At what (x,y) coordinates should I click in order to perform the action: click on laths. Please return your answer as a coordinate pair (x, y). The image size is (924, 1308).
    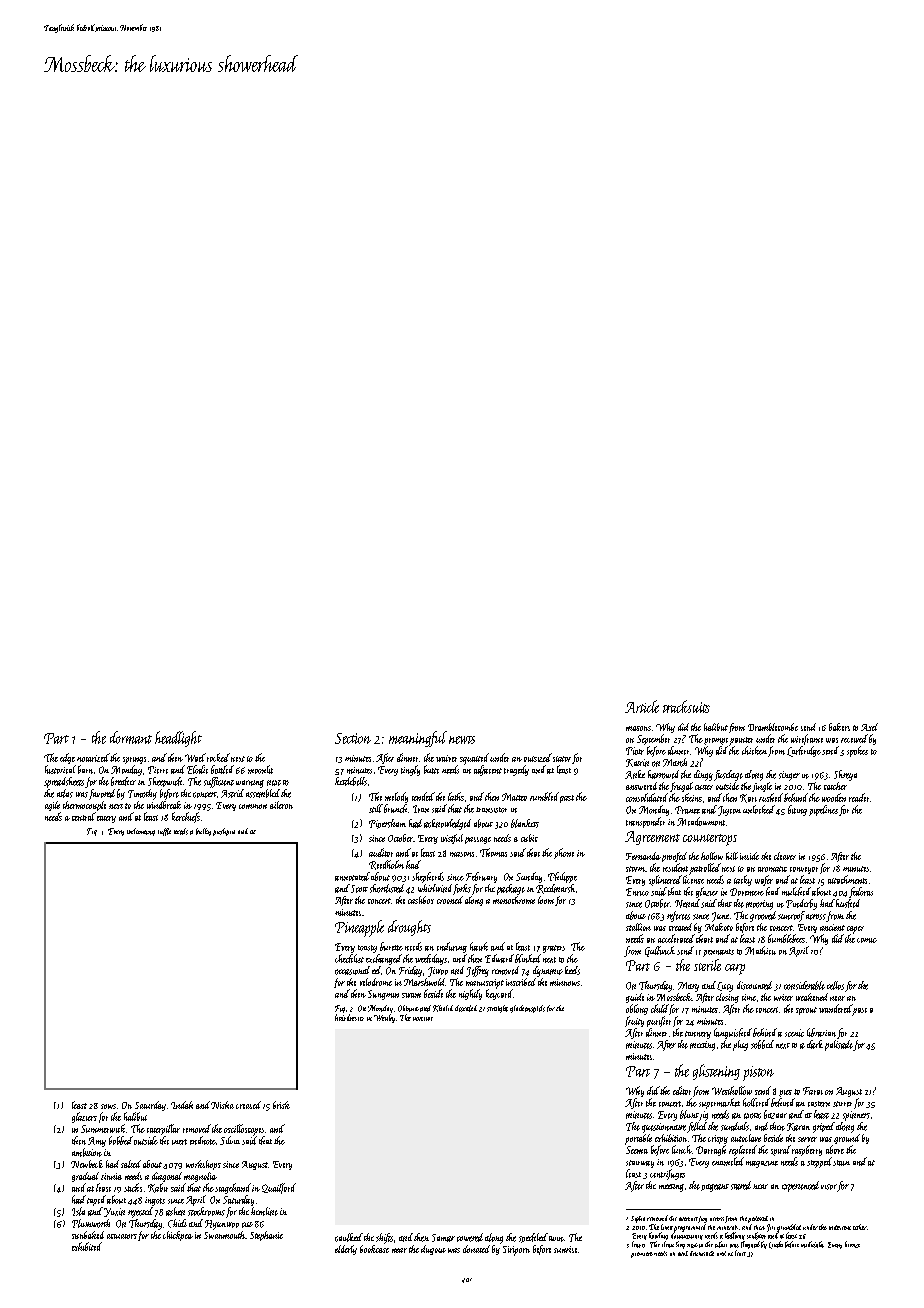
    Looking at the image, I should click on (456, 796).
